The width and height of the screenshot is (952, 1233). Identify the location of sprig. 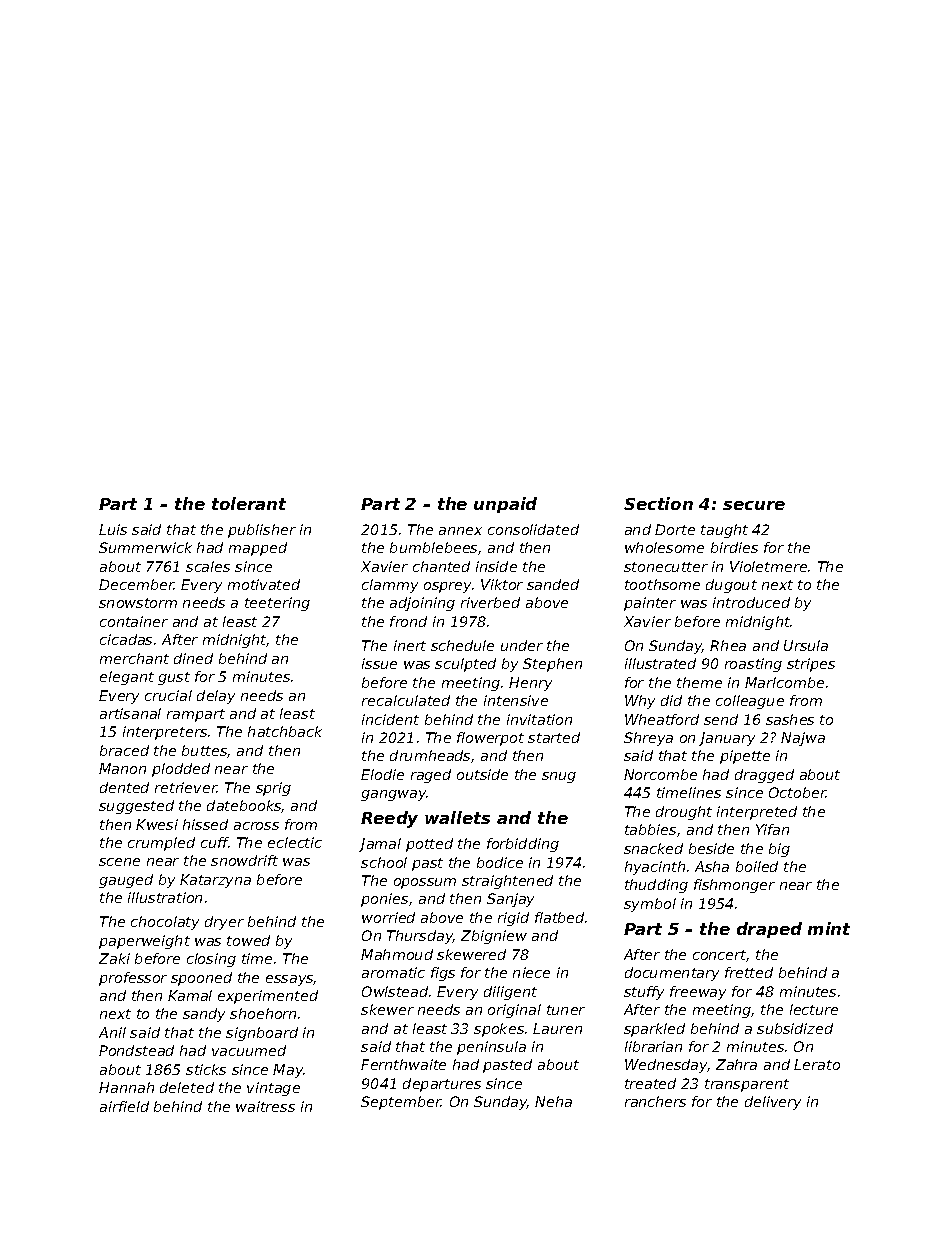
(273, 789).
